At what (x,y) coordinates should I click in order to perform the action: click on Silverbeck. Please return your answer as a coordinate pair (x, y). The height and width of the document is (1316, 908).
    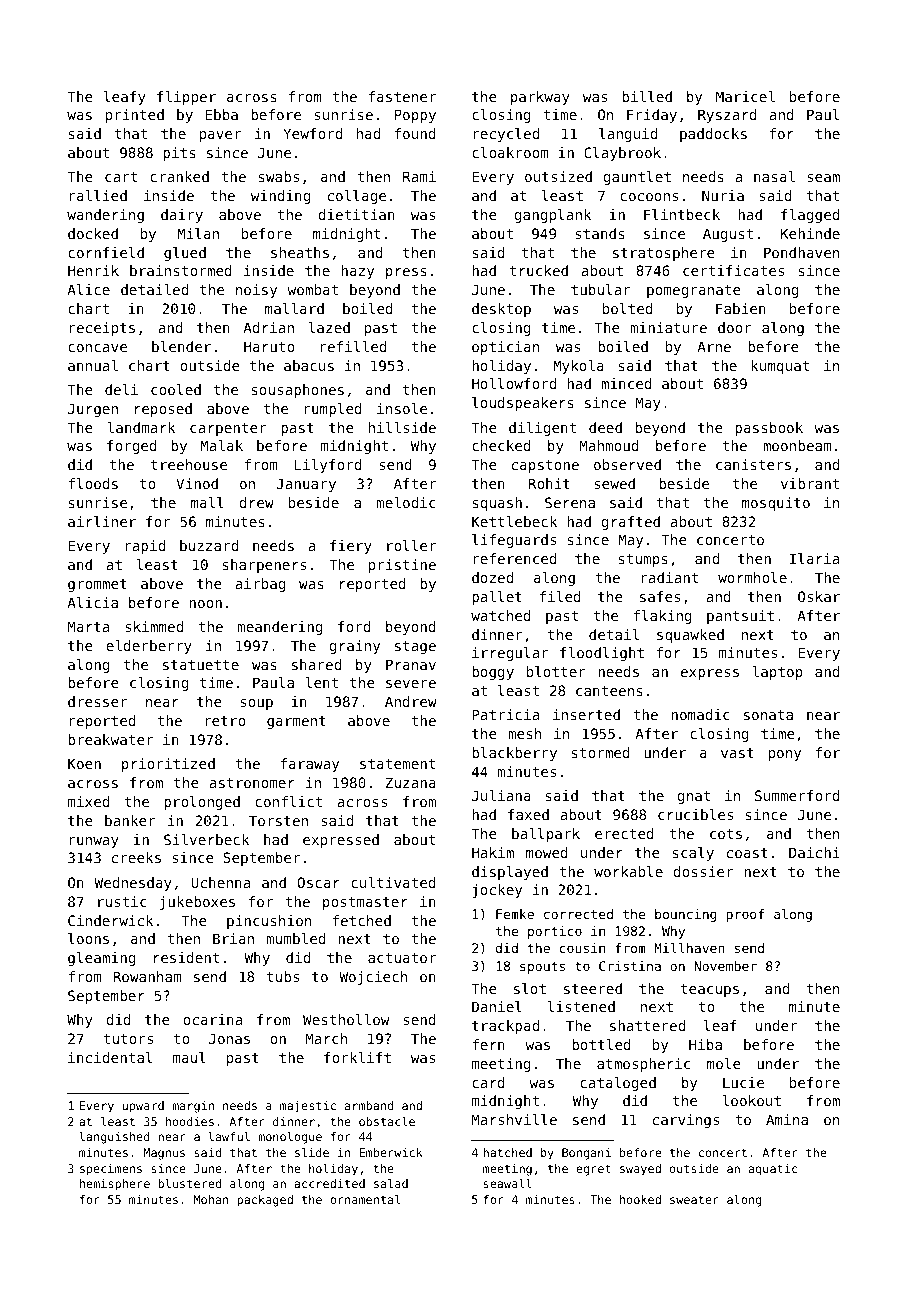
    Looking at the image, I should click on (206, 839).
